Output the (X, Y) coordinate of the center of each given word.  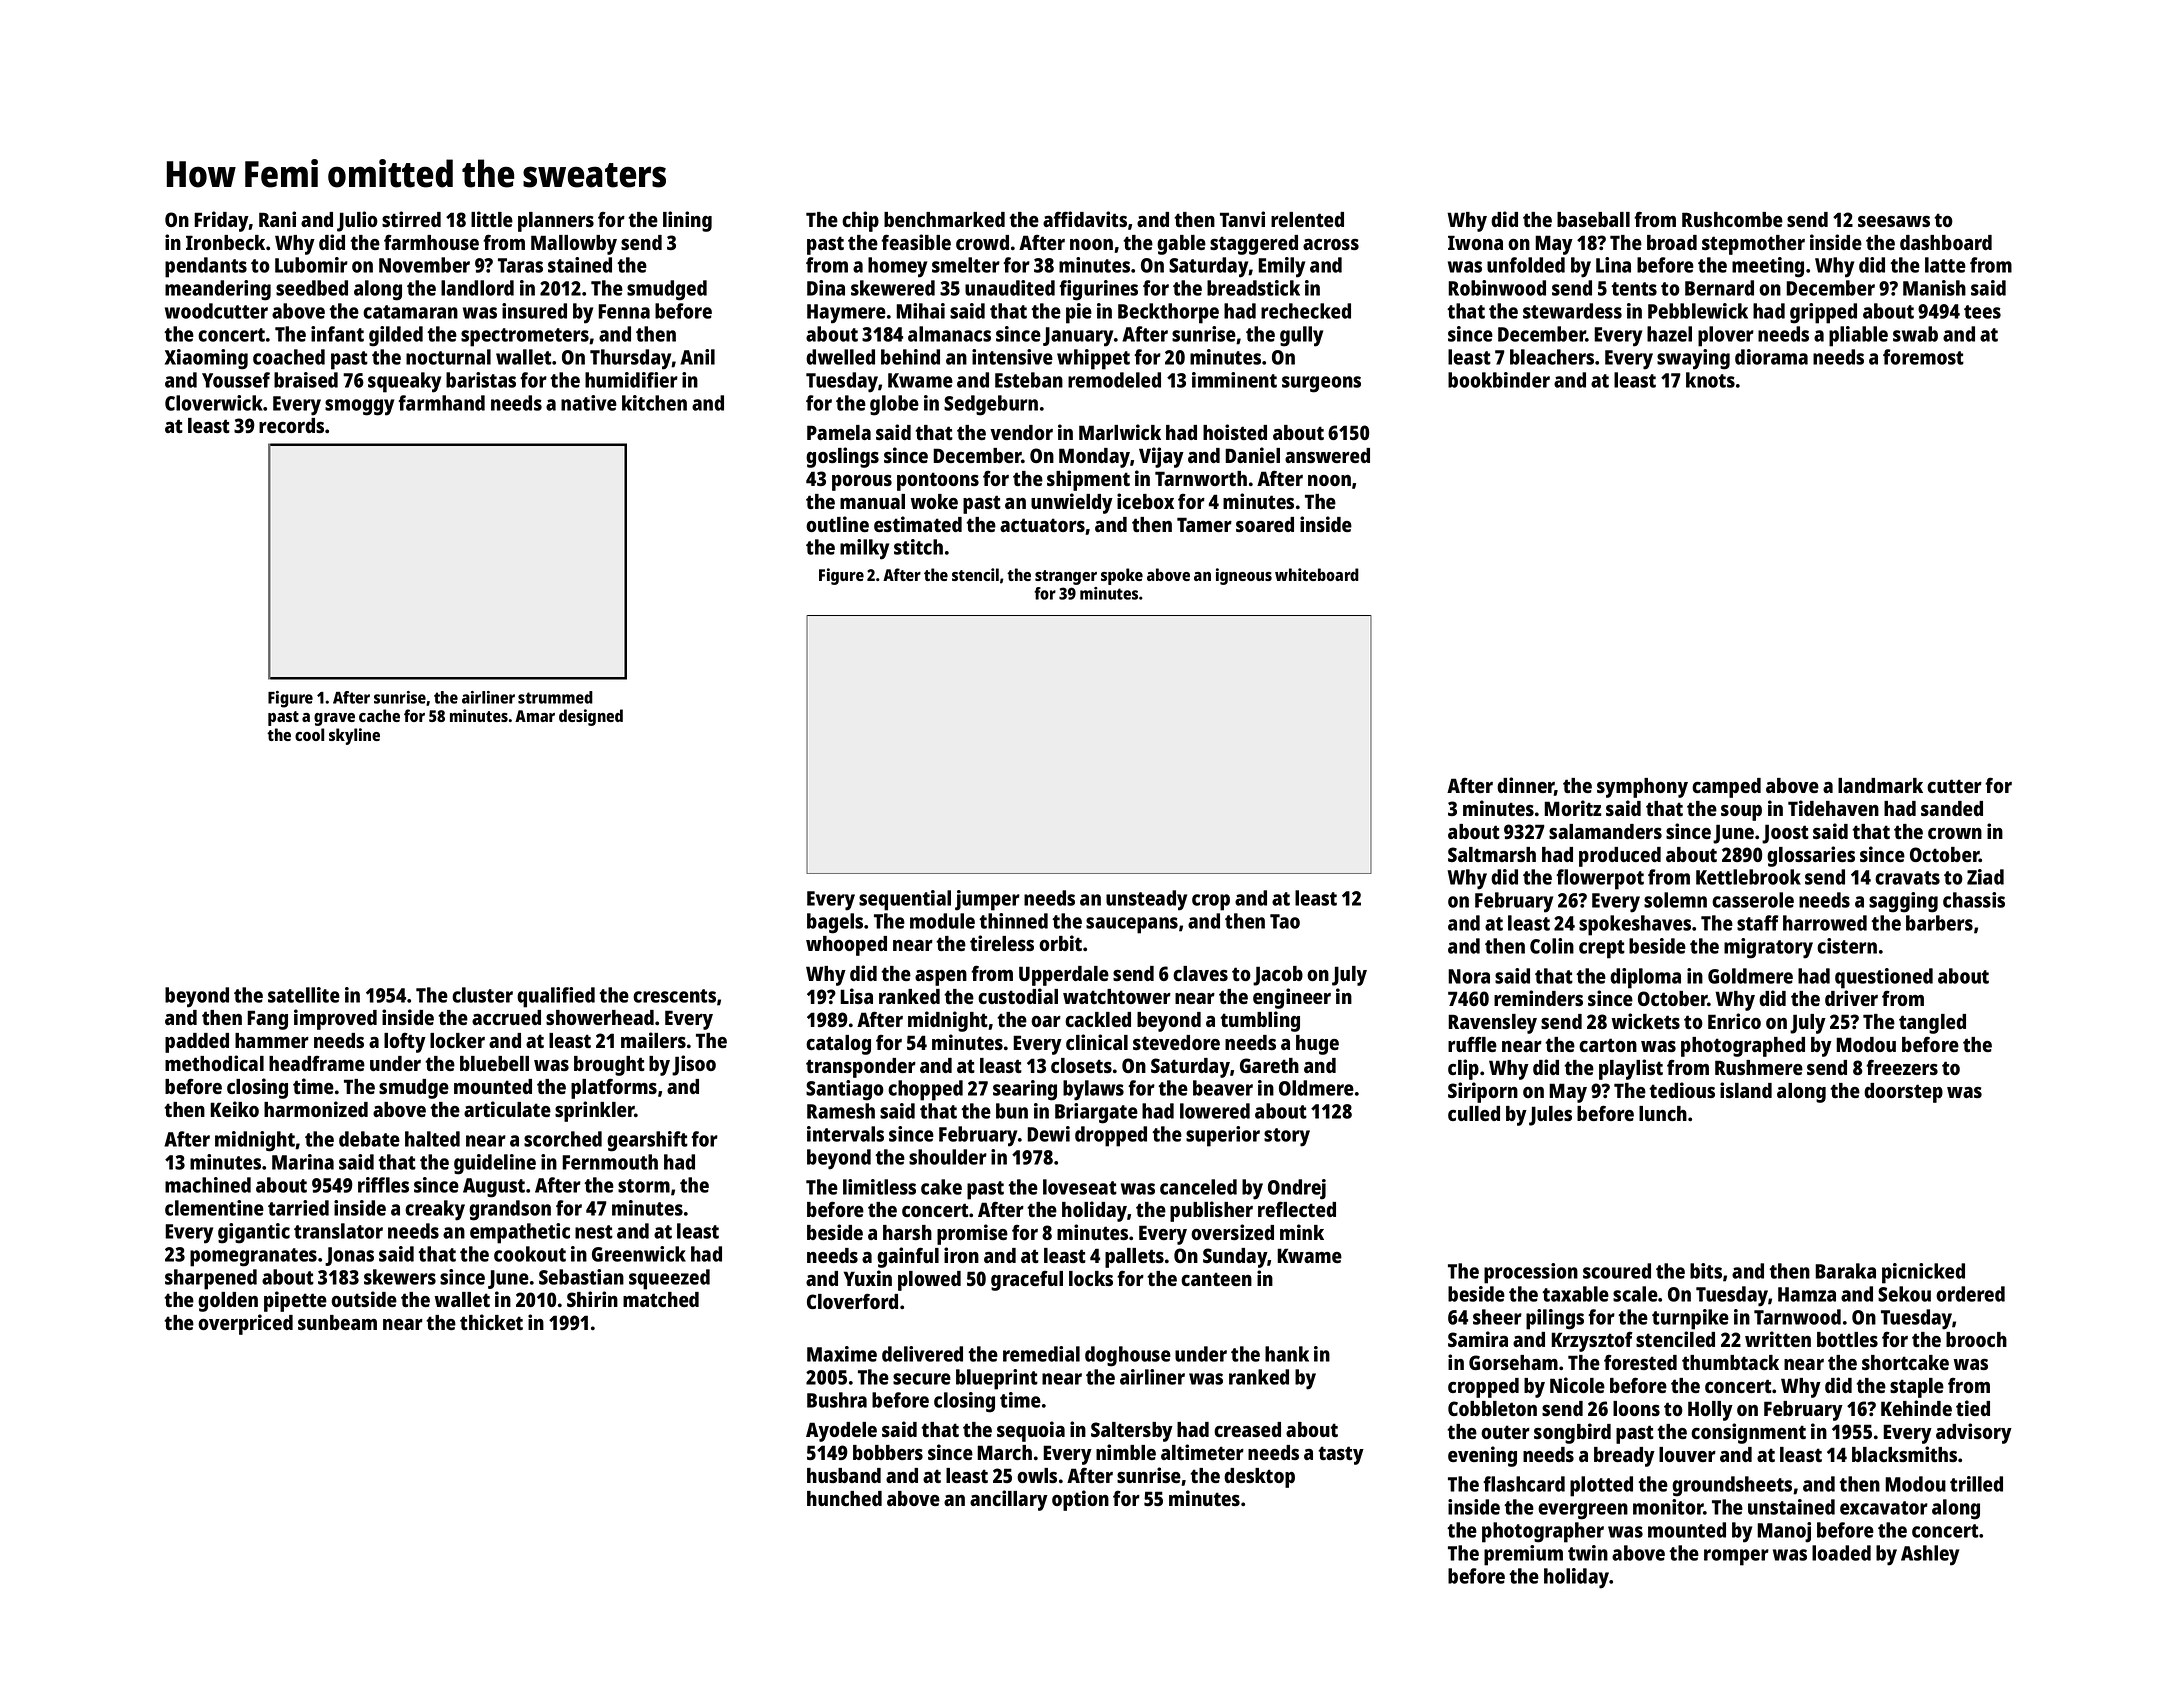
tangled (1932, 1024)
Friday (221, 221)
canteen (1216, 1279)
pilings (1555, 1319)
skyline (354, 736)
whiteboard (1317, 574)
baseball (1593, 219)
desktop (1259, 1478)
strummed (555, 697)
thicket (491, 1322)
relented (1307, 219)
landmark (1880, 785)
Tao (1285, 921)
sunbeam (337, 1322)
